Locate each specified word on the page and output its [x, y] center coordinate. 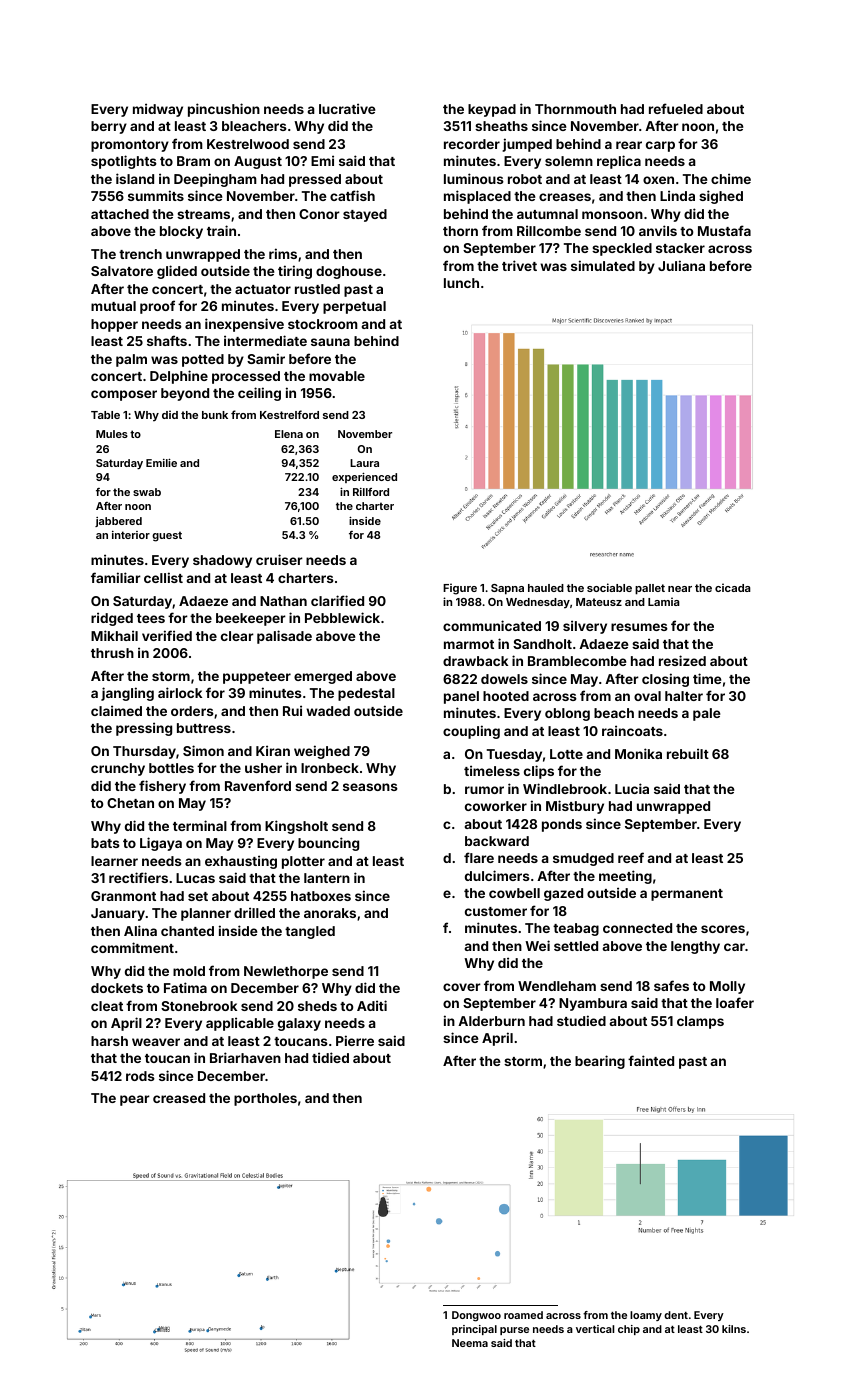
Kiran [273, 750]
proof [157, 307]
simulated [603, 265]
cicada [733, 587]
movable [337, 376]
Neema [470, 1343]
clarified [337, 600]
